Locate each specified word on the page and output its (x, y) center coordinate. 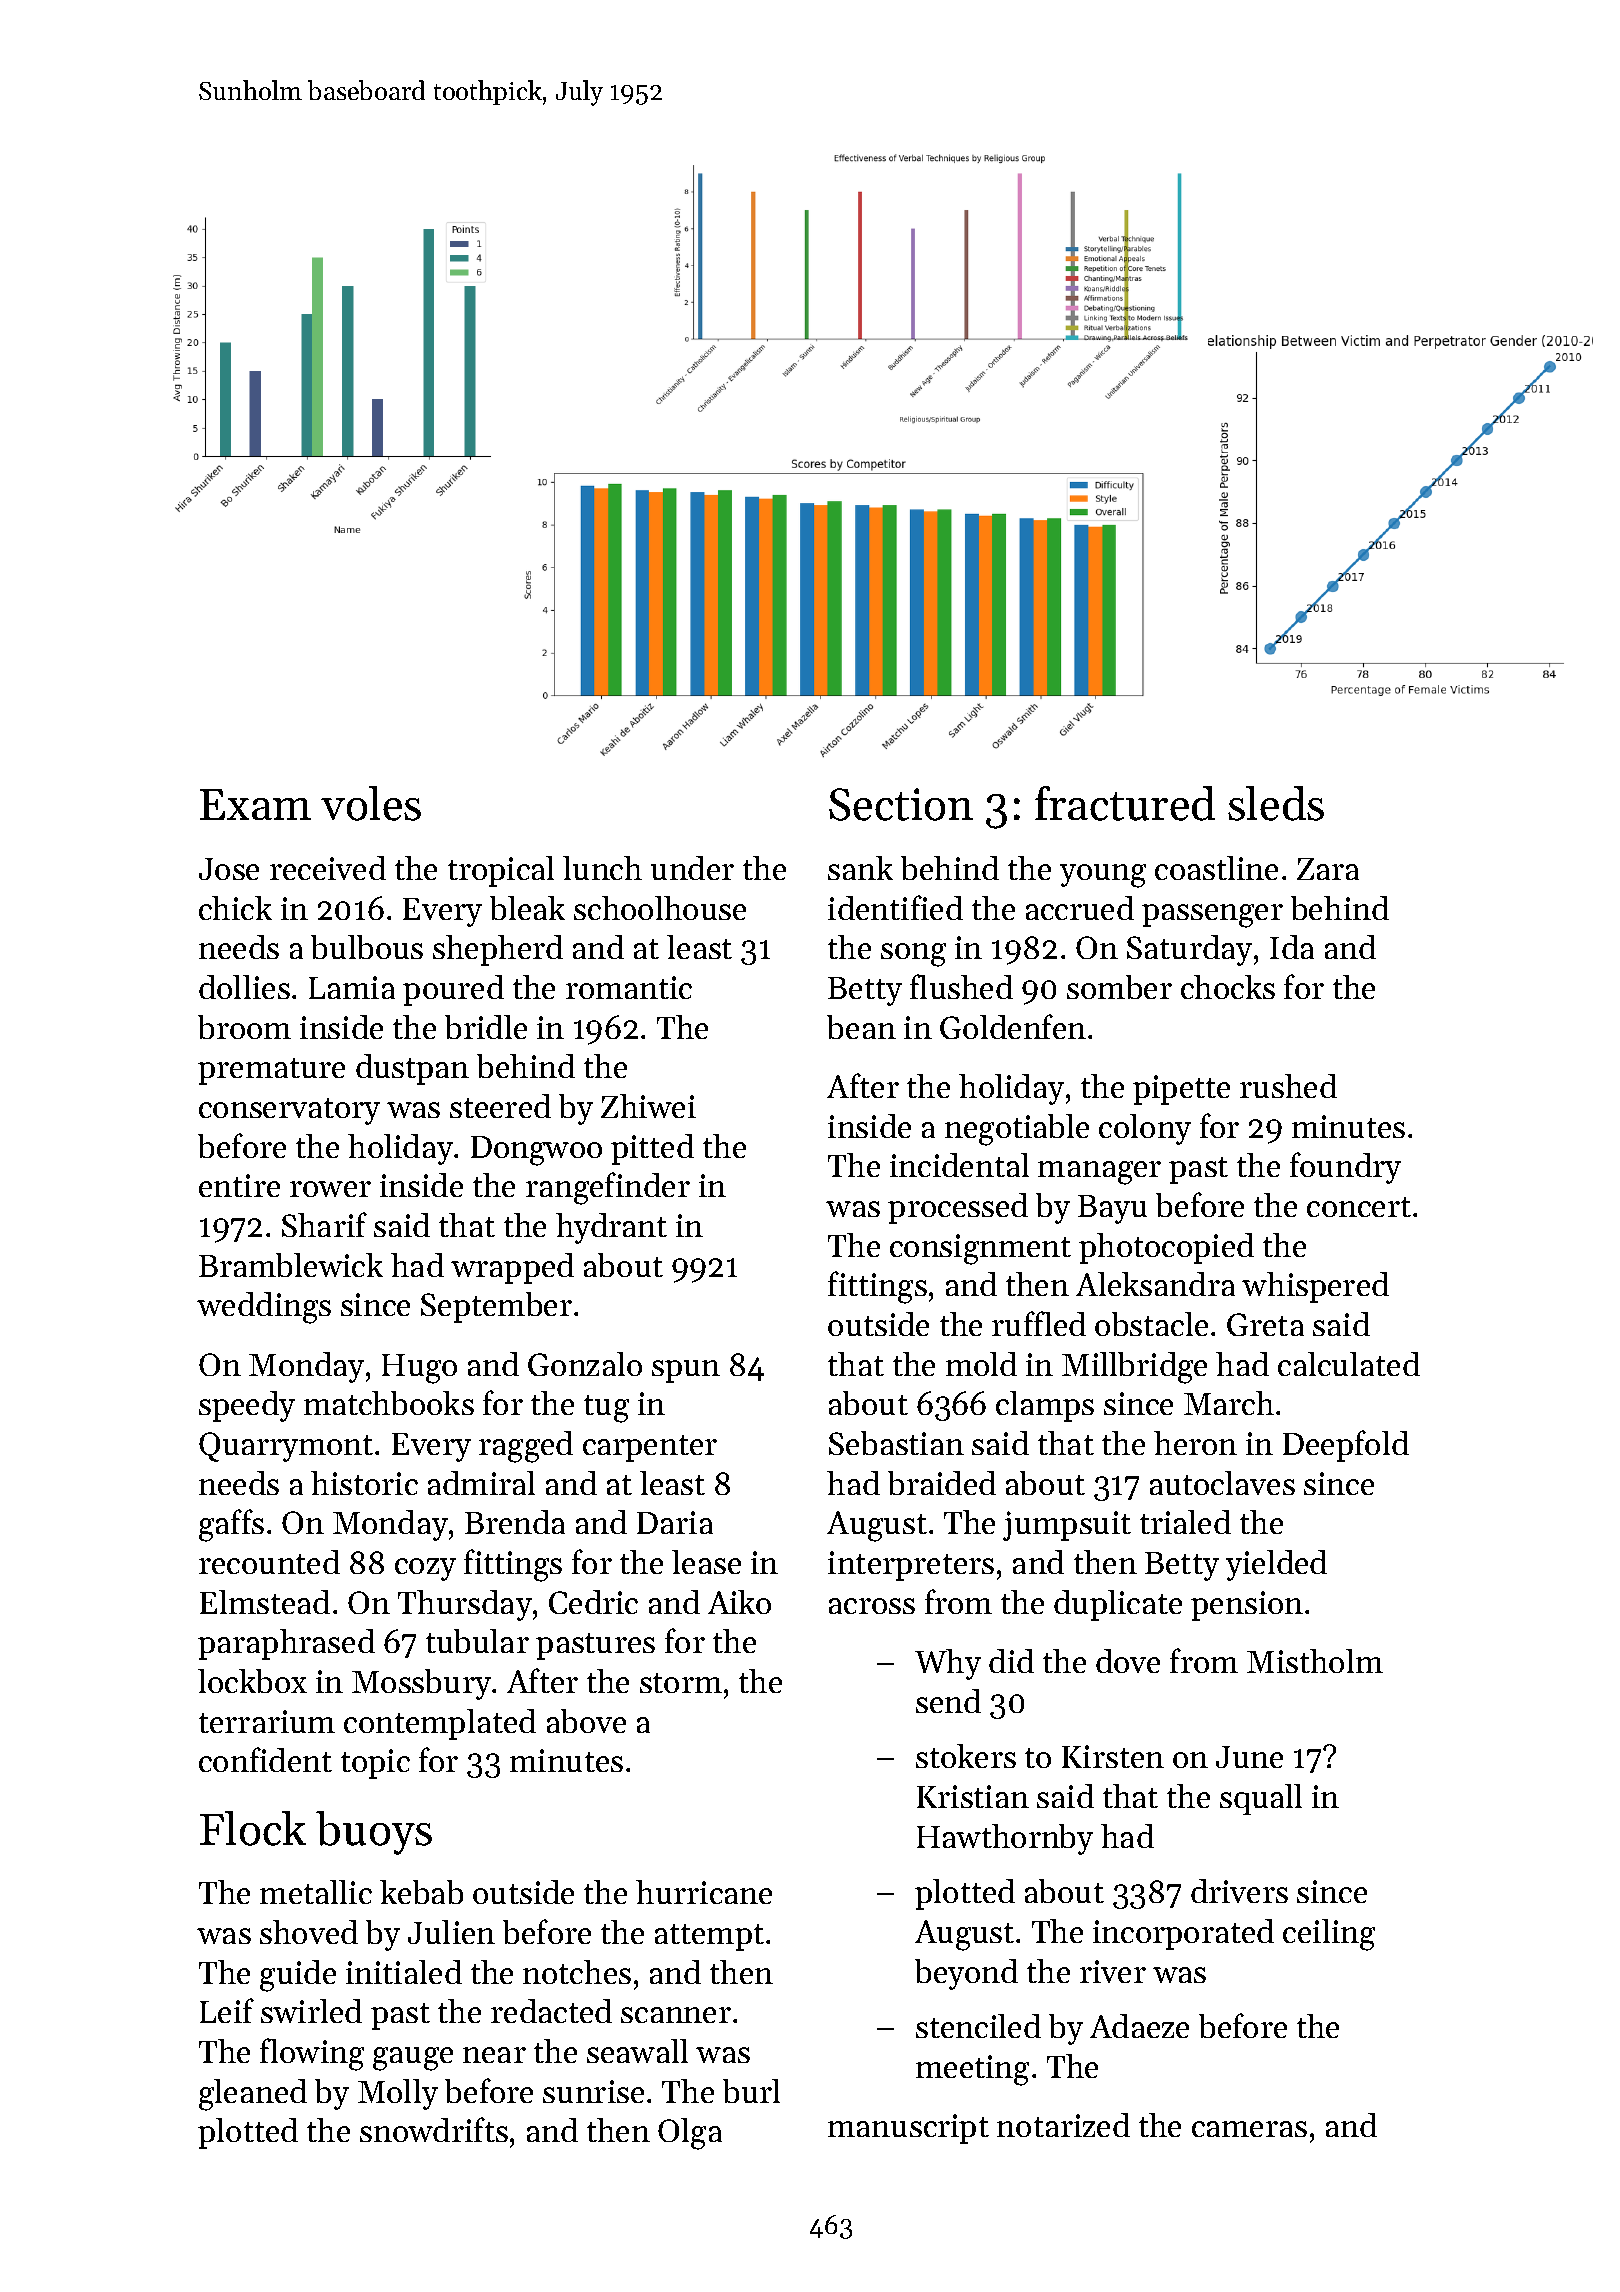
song (913, 955)
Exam (255, 804)
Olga (690, 2134)
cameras (1249, 2129)
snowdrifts (434, 2129)
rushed (1288, 1086)
